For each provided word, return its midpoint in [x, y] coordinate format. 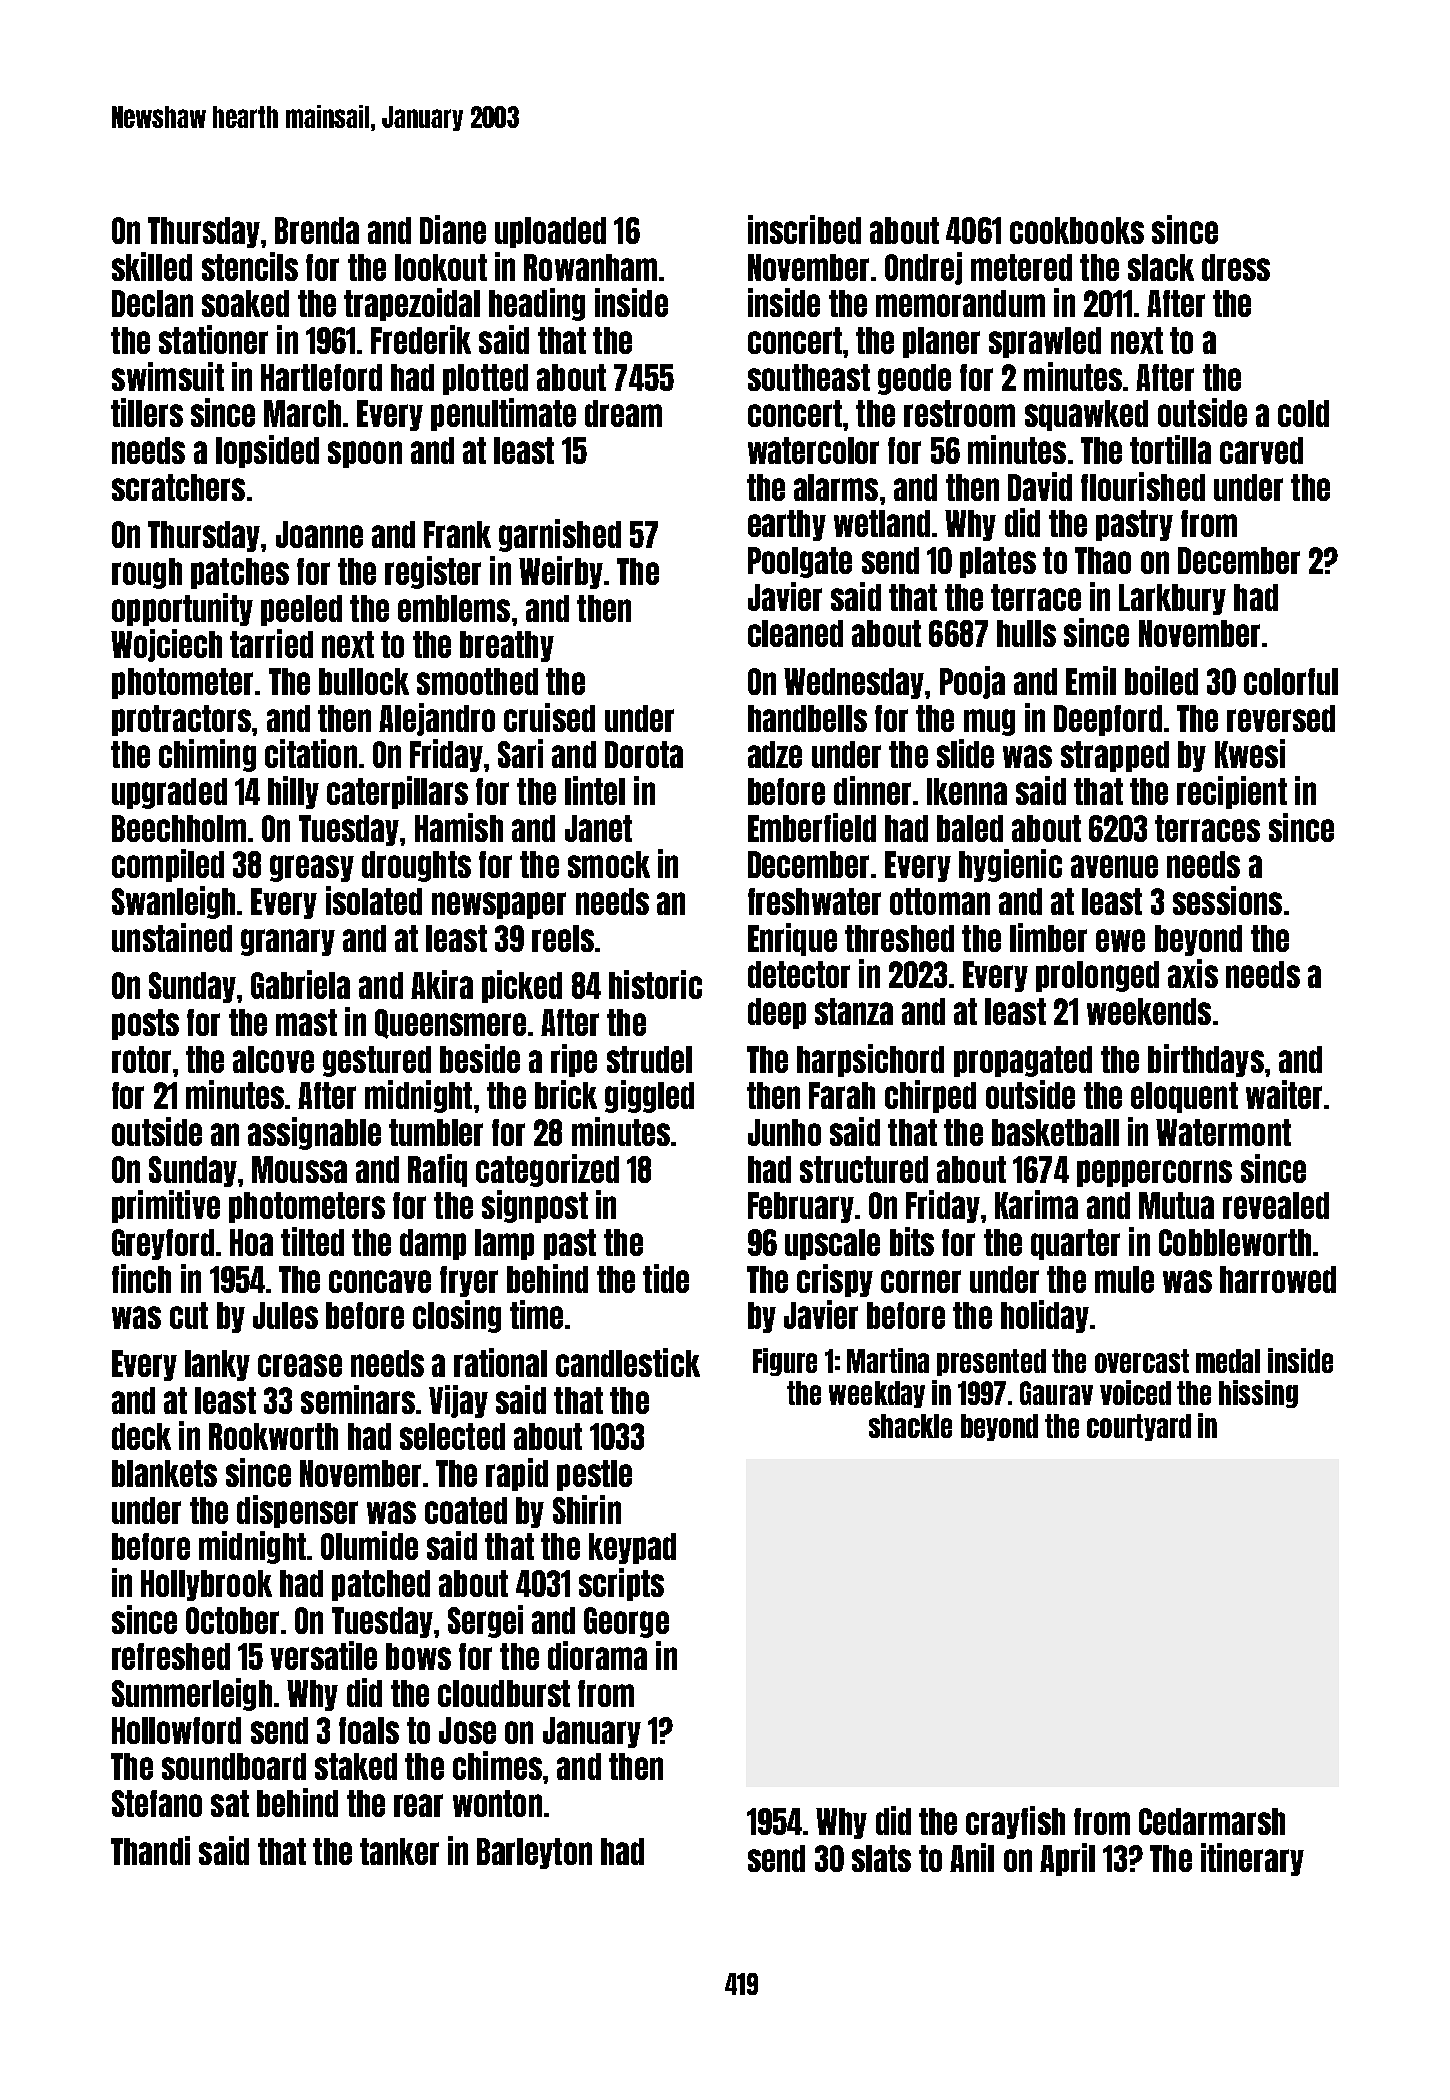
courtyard [1139, 1427]
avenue [1114, 866]
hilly [293, 792]
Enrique [792, 939]
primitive [166, 1206]
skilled [152, 266]
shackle [910, 1426]
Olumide [369, 1545]
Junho [784, 1132]
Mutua [1176, 1205]
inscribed [804, 229]
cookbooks [1077, 230]
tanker [399, 1851]
